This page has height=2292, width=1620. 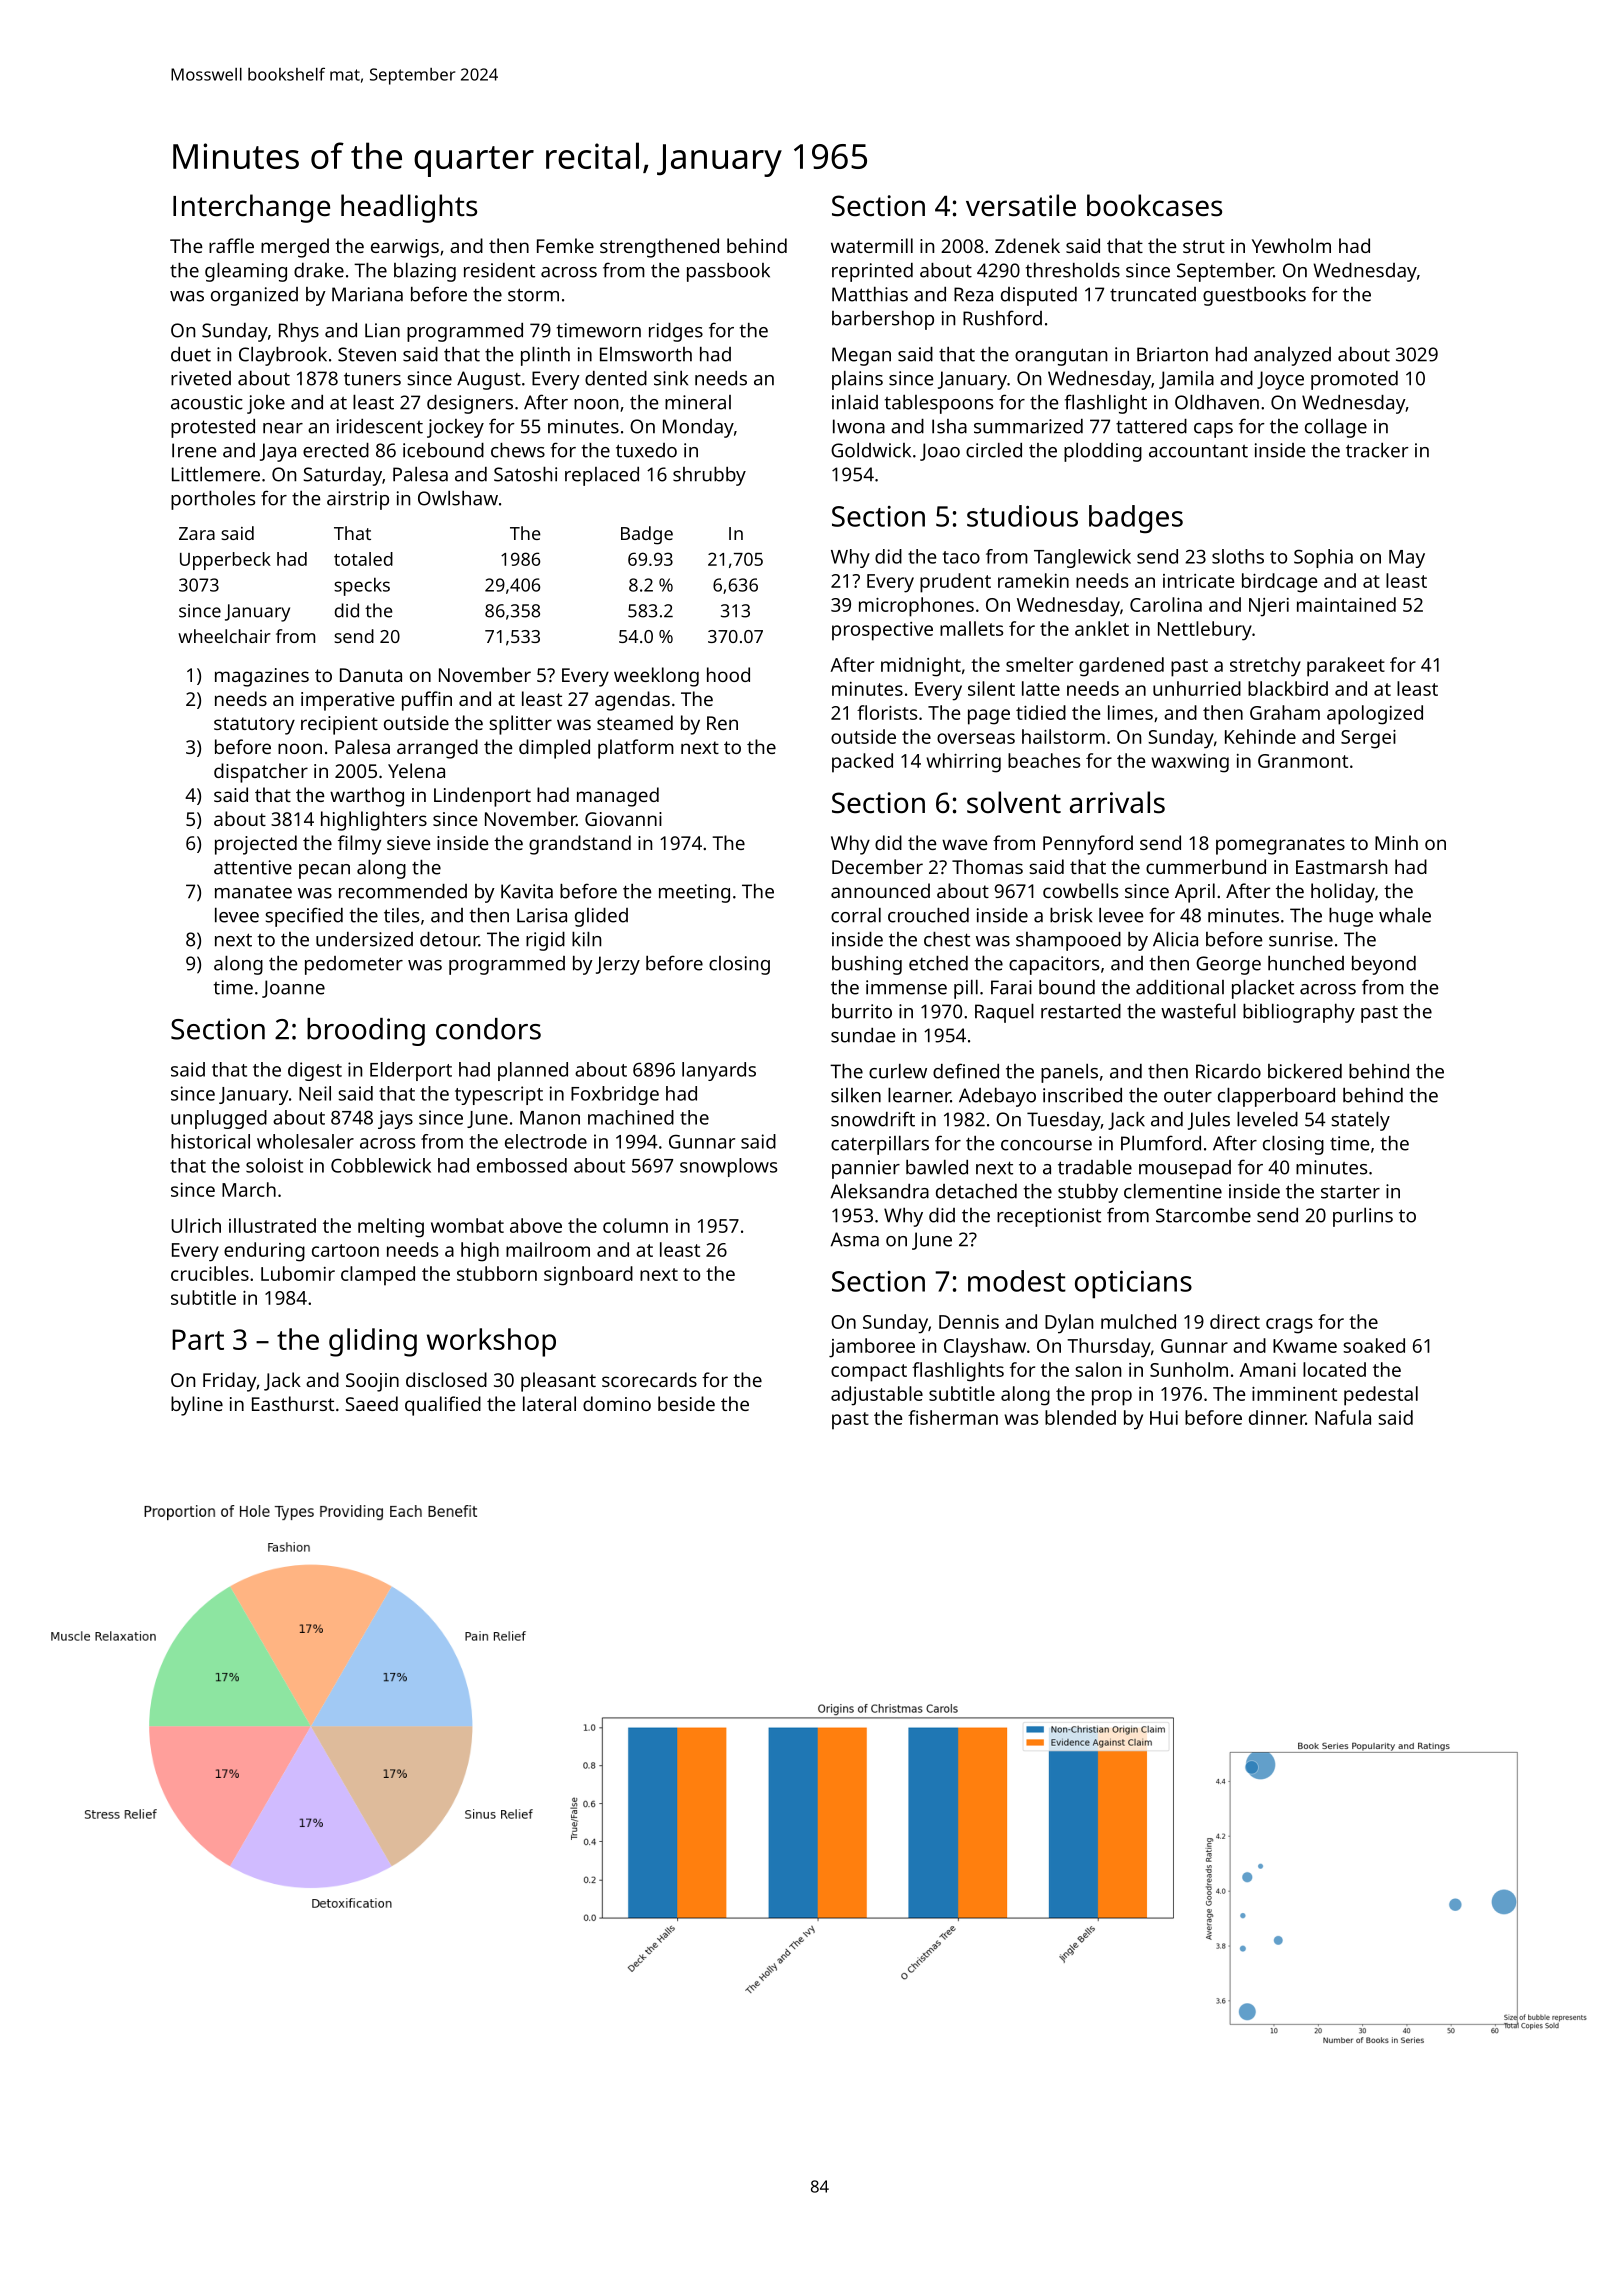 What do you see at coordinates (1081, 1011) in the page?
I see `restarted` at bounding box center [1081, 1011].
